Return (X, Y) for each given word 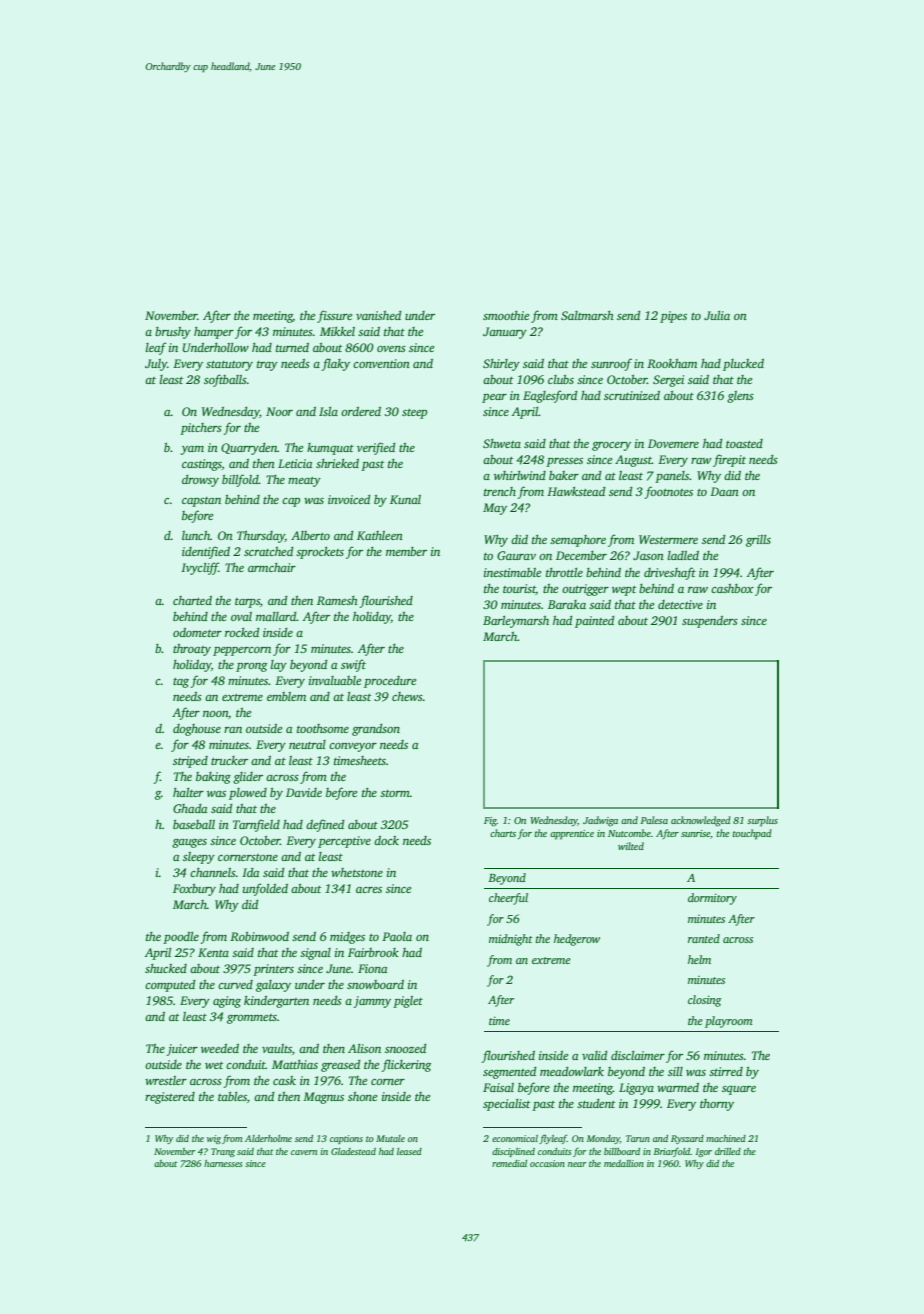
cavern (304, 1152)
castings (202, 465)
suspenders (710, 622)
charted (192, 600)
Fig (490, 822)
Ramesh (337, 600)
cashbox (732, 588)
